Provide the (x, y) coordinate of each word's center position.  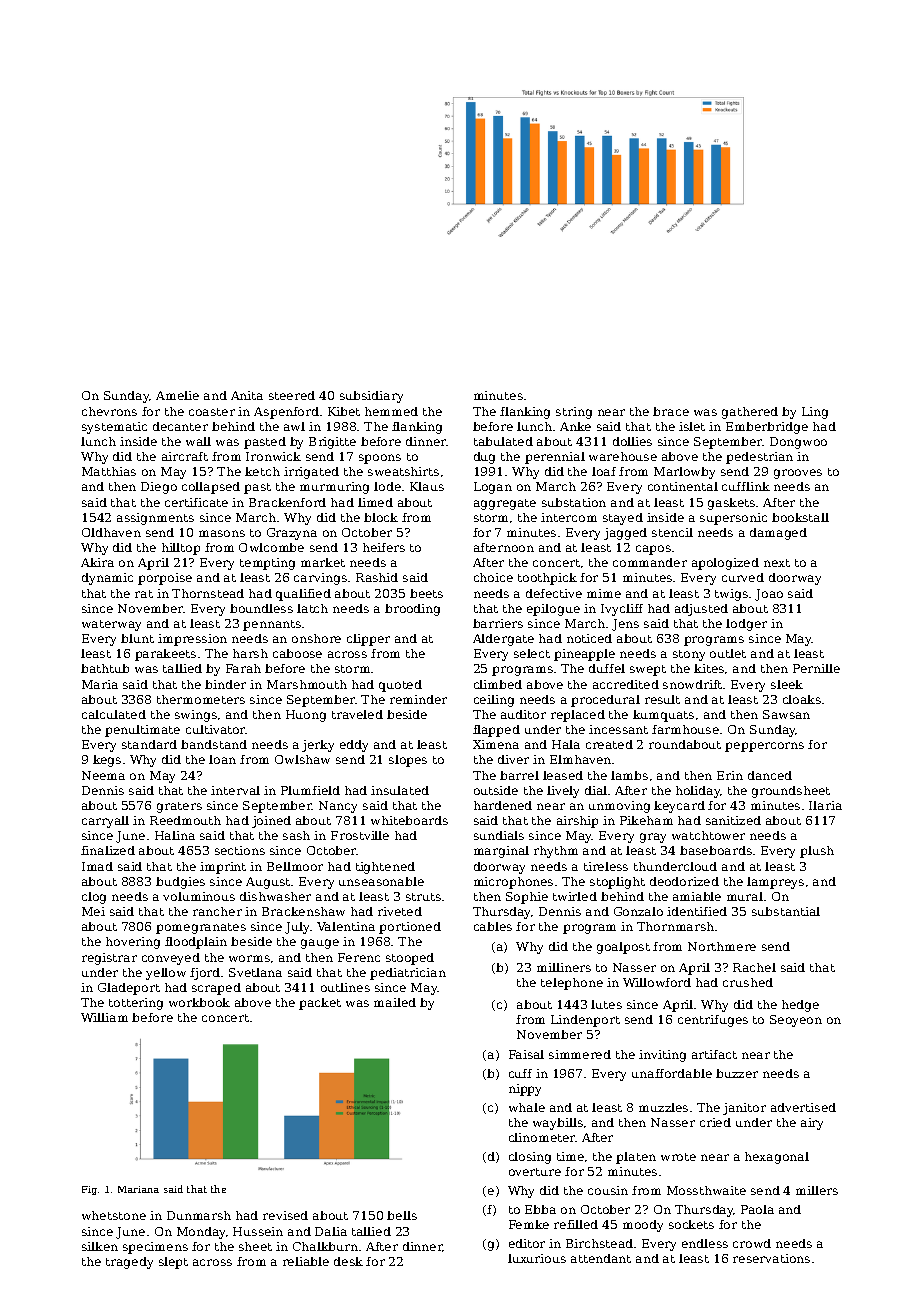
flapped (496, 731)
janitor (744, 1109)
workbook (199, 1002)
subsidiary (371, 397)
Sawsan (786, 714)
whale (527, 1107)
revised (285, 1215)
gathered (750, 413)
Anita (247, 395)
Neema (103, 775)
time (570, 1156)
